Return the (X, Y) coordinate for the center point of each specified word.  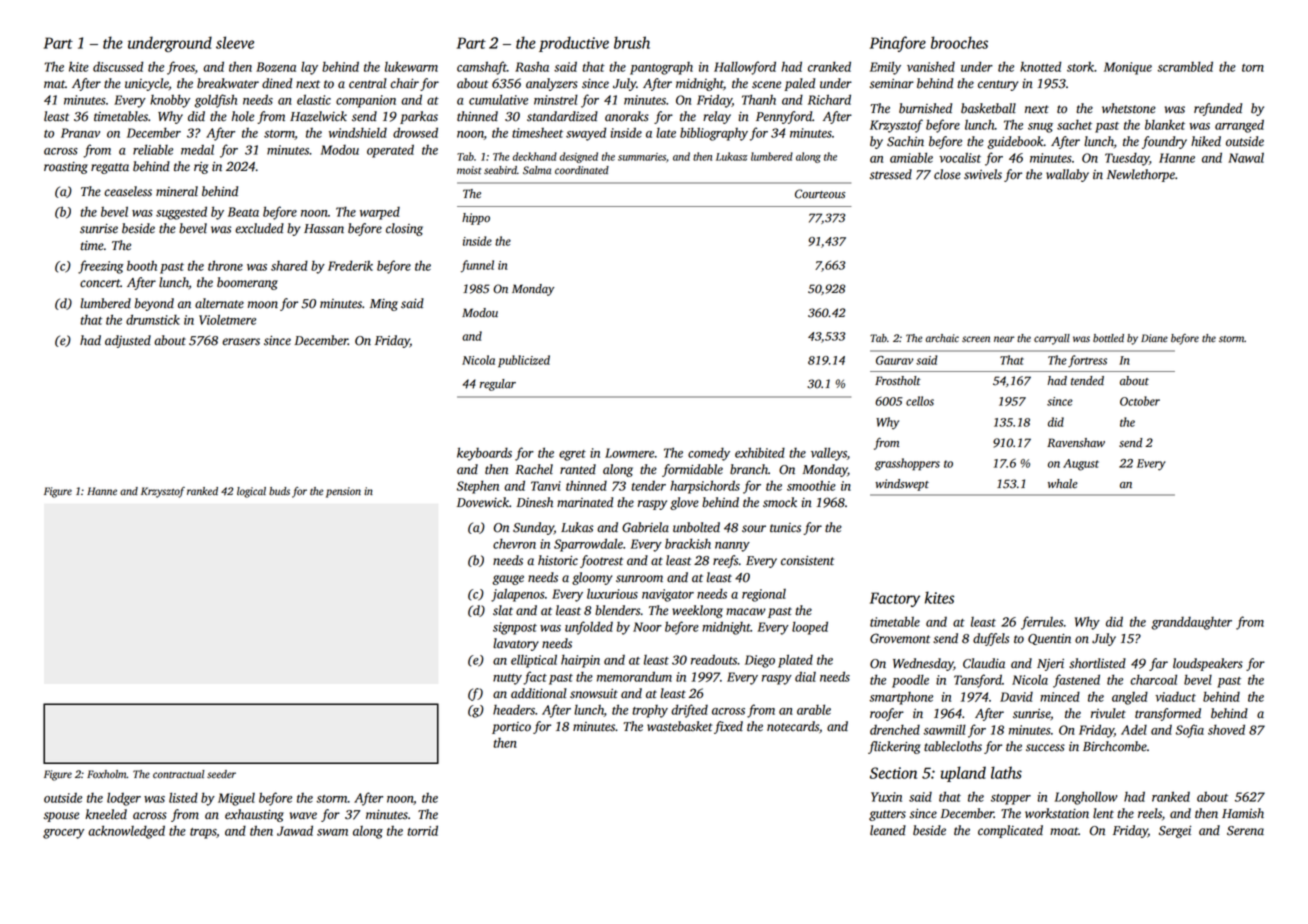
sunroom (639, 579)
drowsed (415, 132)
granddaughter (1191, 623)
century (998, 85)
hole (243, 116)
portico (511, 728)
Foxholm (107, 774)
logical (251, 492)
